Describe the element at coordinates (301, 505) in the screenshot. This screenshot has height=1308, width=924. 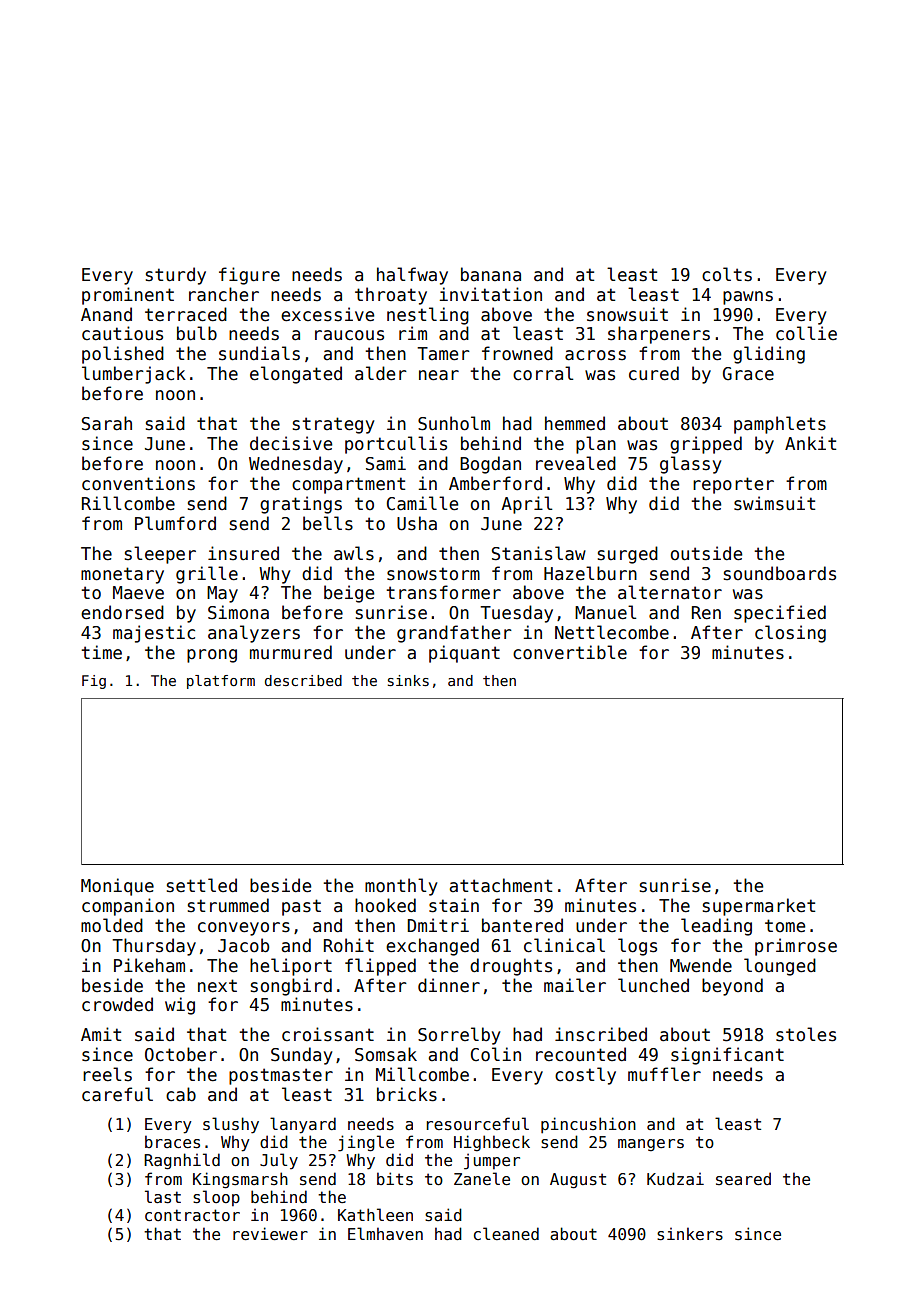
I see `gratings` at that location.
